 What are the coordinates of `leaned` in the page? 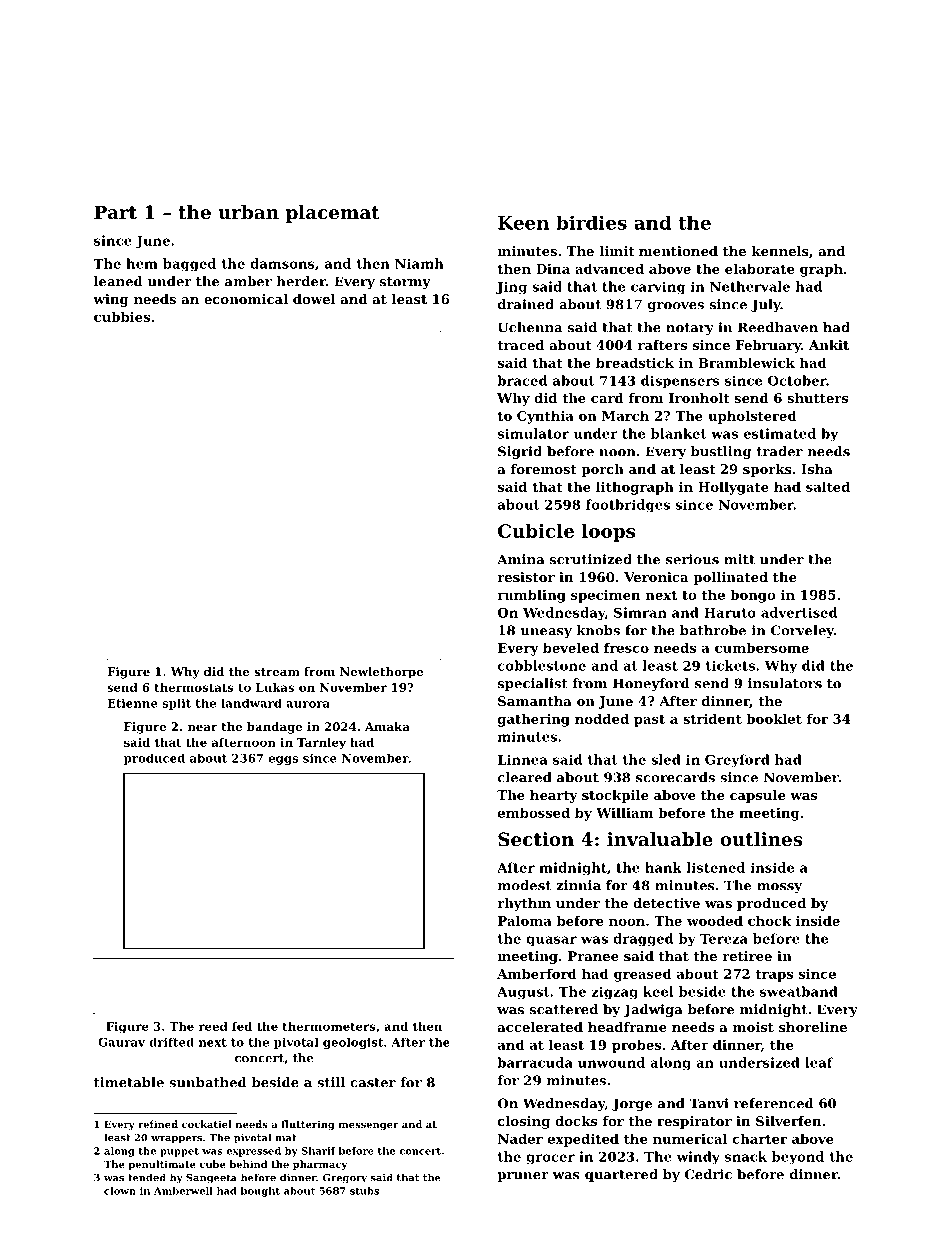 It's located at (118, 281).
